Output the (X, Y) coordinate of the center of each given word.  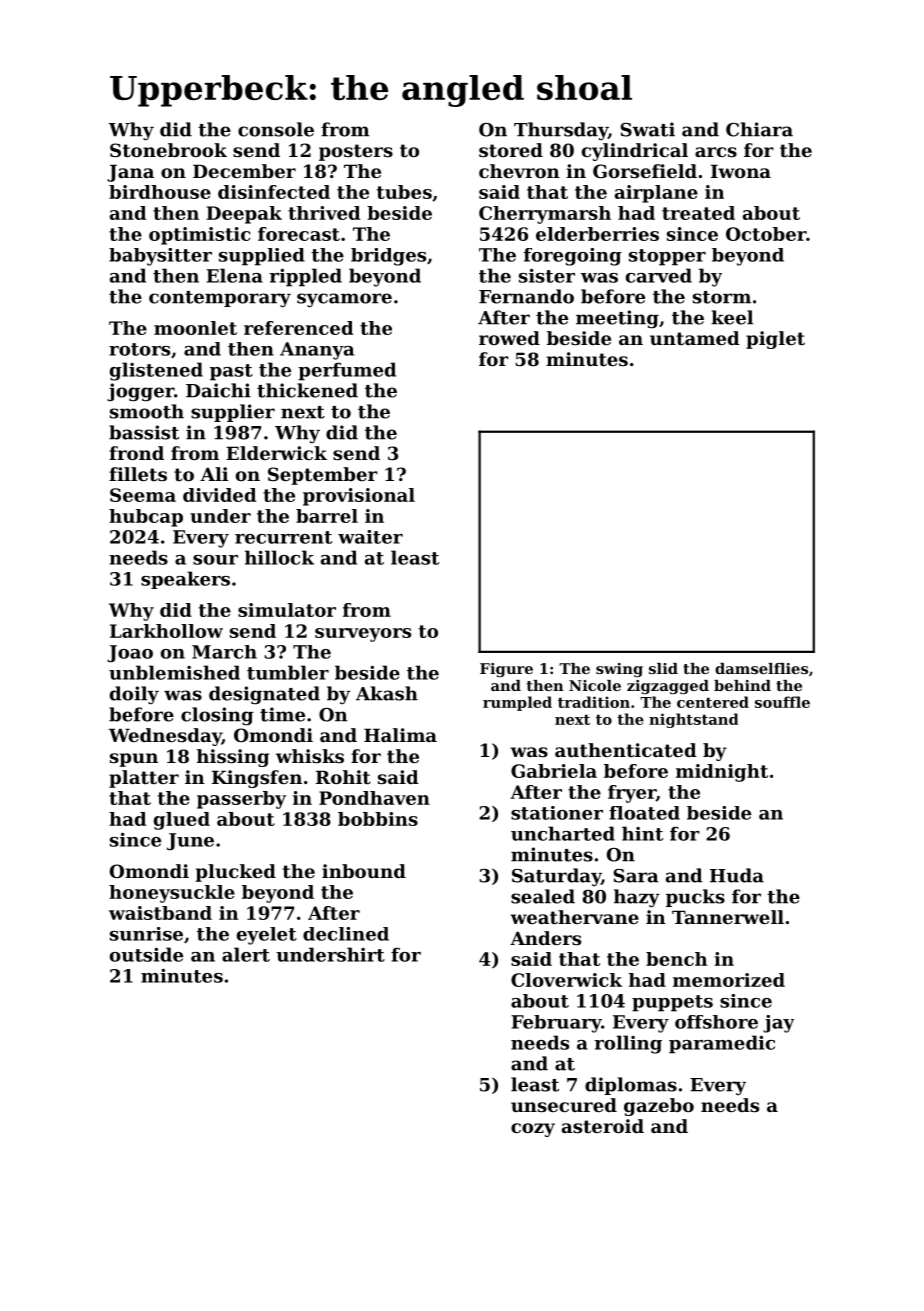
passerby (241, 800)
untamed (695, 338)
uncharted (563, 833)
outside (146, 954)
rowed (509, 338)
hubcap (146, 518)
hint (642, 833)
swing (619, 670)
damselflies (761, 668)
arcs (716, 152)
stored (511, 150)
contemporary (220, 299)
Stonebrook (168, 150)
